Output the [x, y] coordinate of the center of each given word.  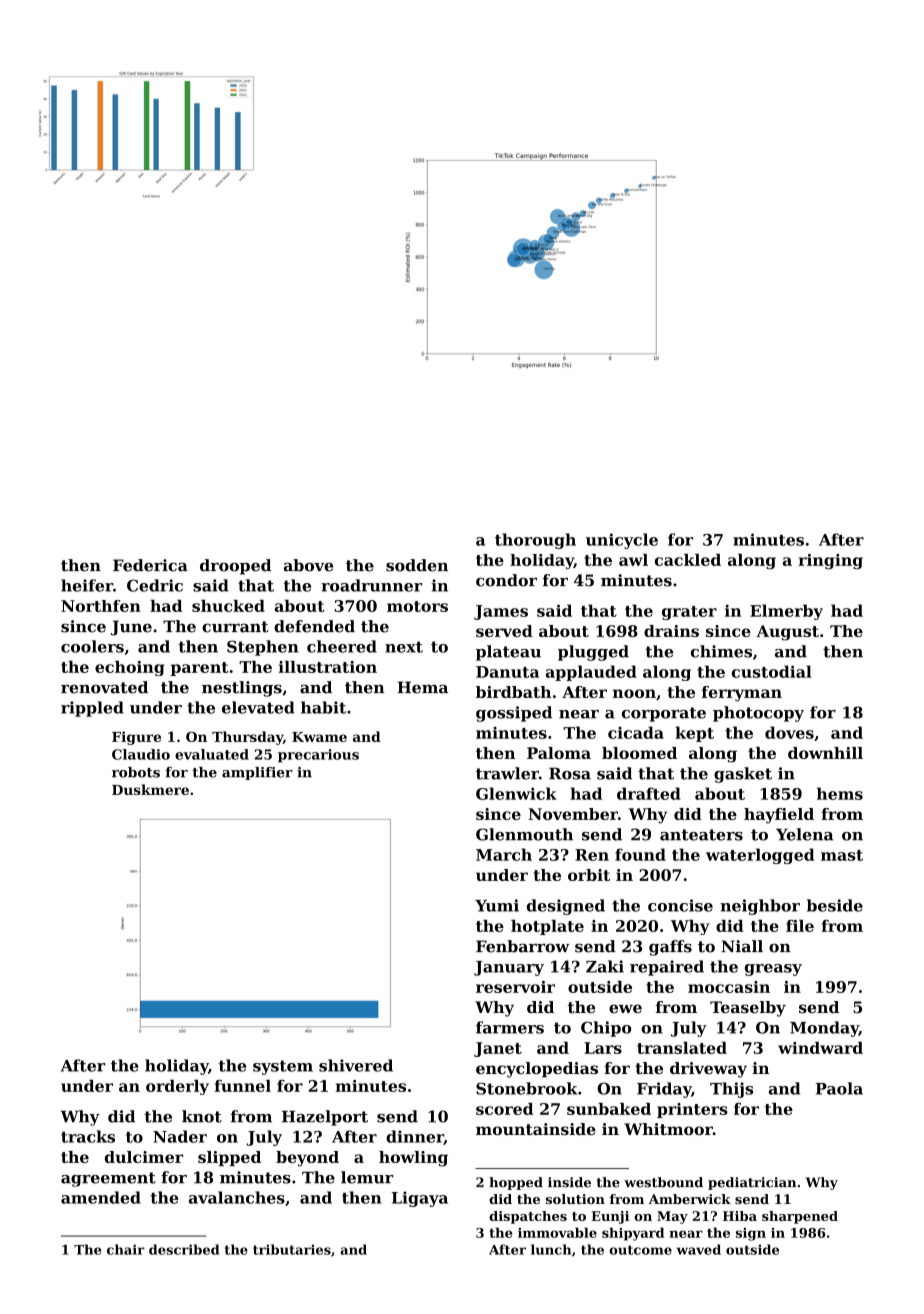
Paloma [559, 753]
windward [820, 1048]
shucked [228, 606]
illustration [327, 667]
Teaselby [748, 1009]
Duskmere [150, 789]
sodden [417, 565]
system [283, 1067]
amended [101, 1197]
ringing [830, 561]
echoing [130, 668]
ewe [625, 1008]
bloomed [639, 753]
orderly [177, 1087]
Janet [498, 1049]
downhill [825, 753]
